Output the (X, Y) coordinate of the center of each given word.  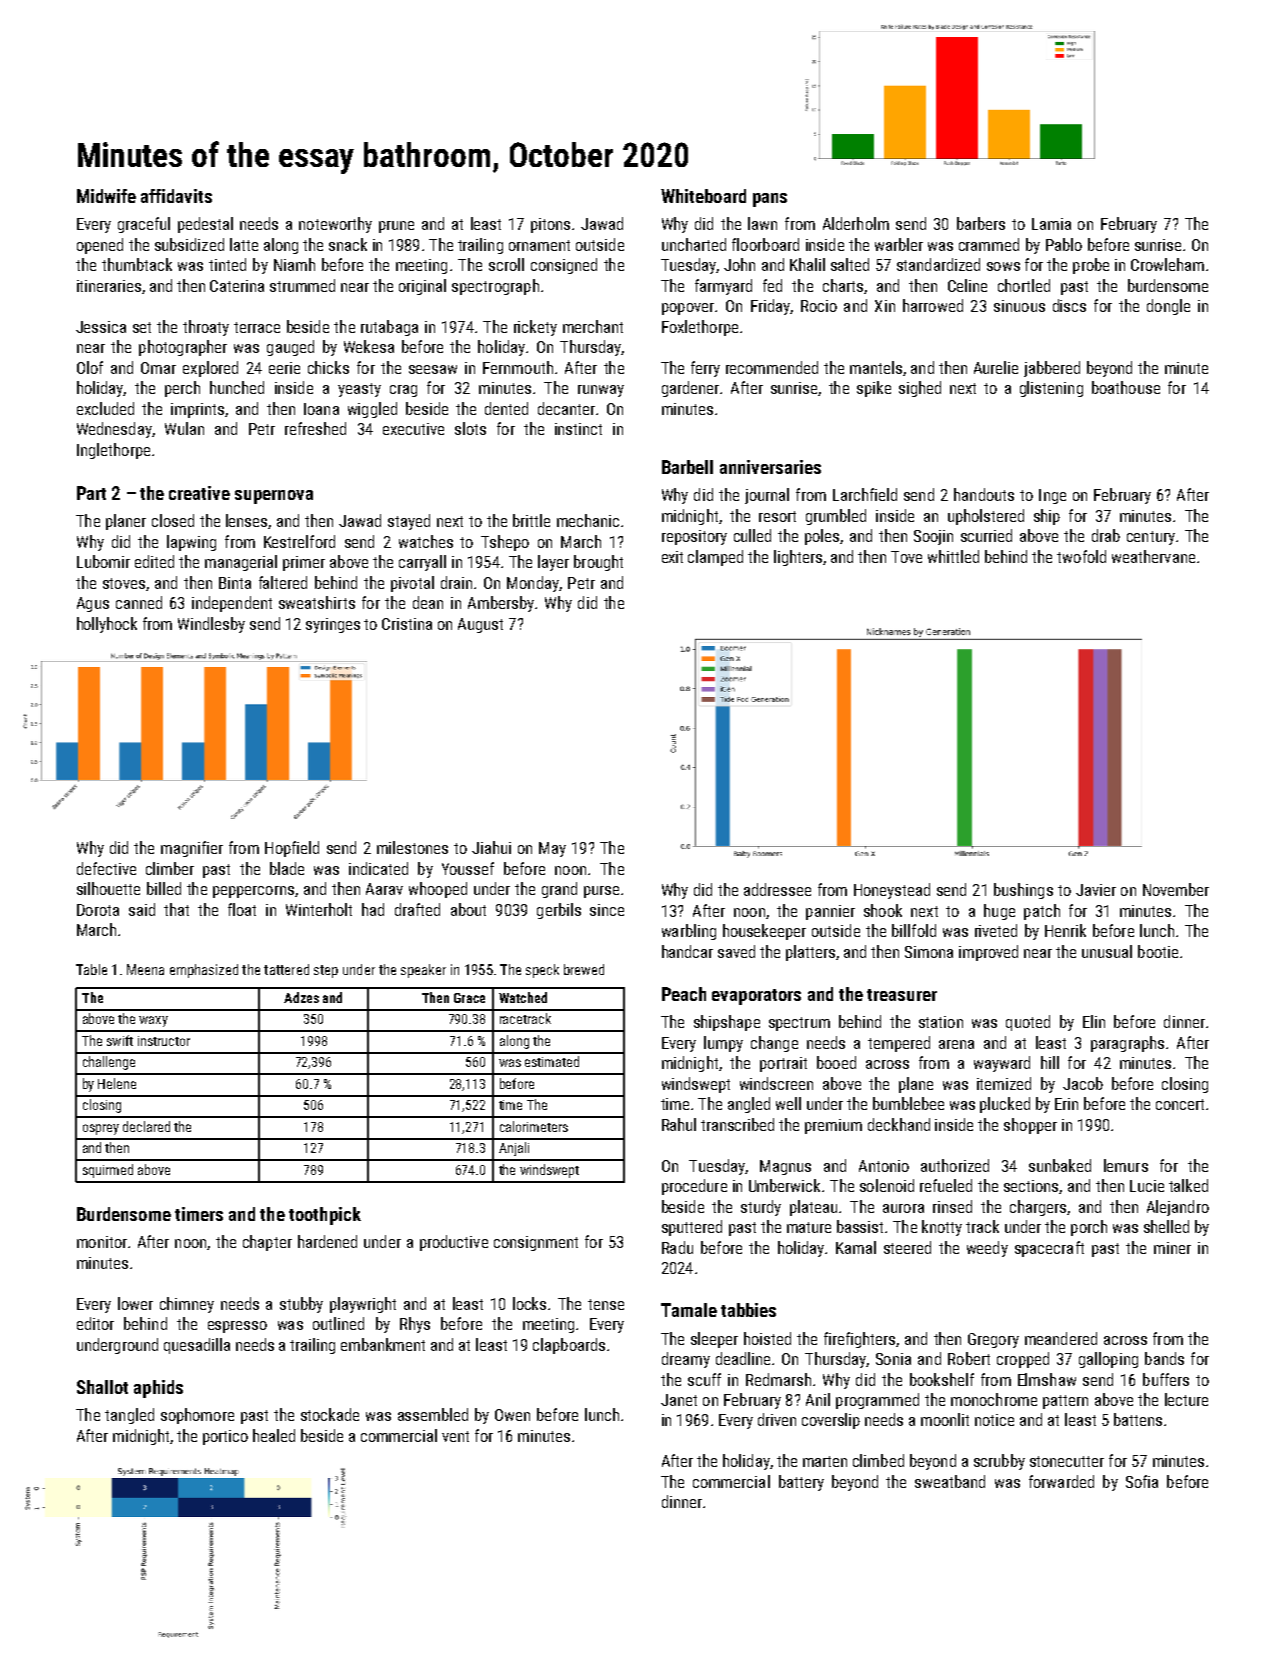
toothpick (325, 1216)
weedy (987, 1249)
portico (225, 1437)
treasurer (902, 995)
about (468, 909)
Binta (235, 583)
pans (770, 200)
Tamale (689, 1310)
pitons (550, 225)
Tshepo (505, 543)
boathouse (1126, 387)
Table (91, 969)
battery (801, 1483)
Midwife (106, 196)
